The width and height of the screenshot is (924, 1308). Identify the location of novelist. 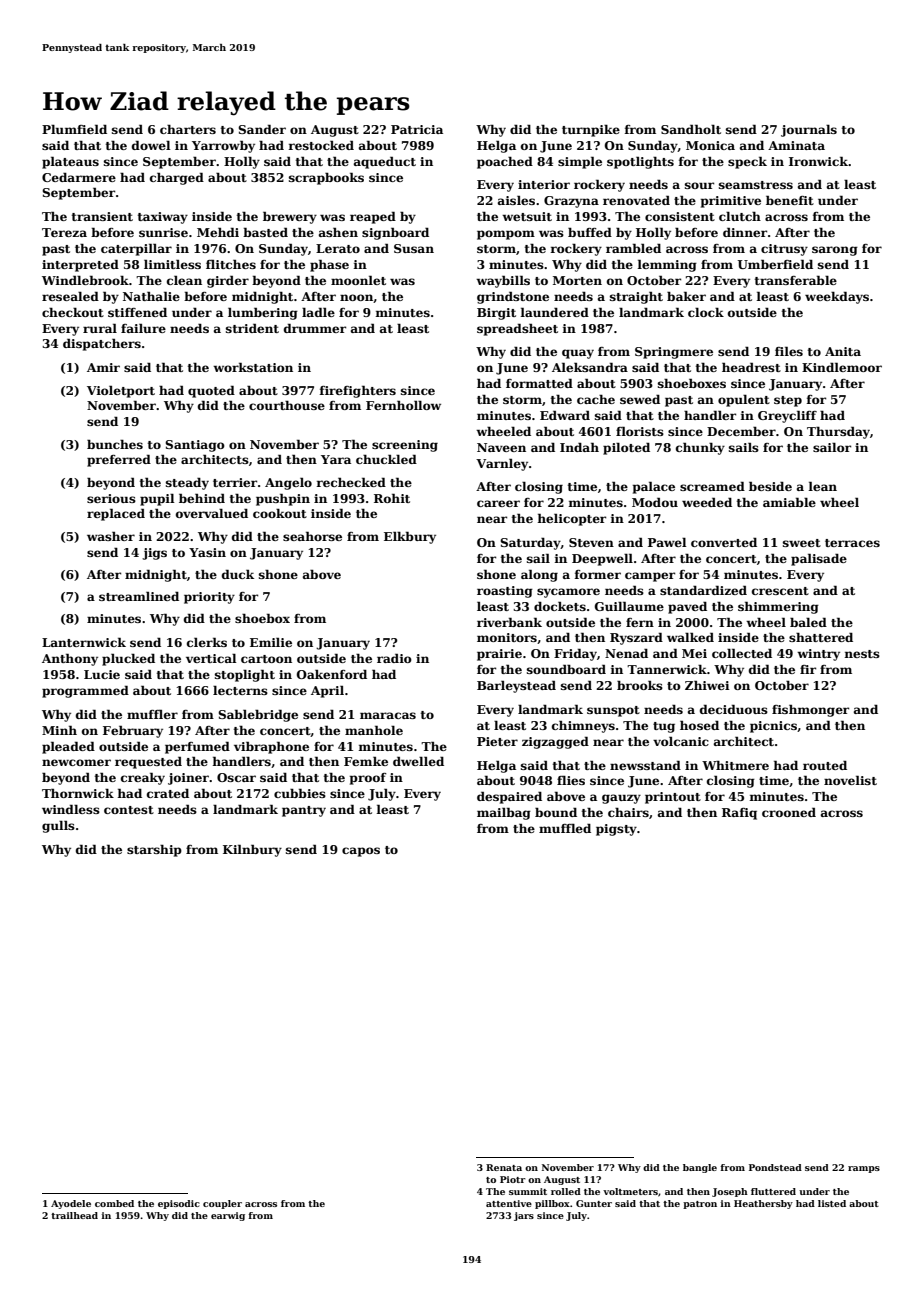
(850, 780).
